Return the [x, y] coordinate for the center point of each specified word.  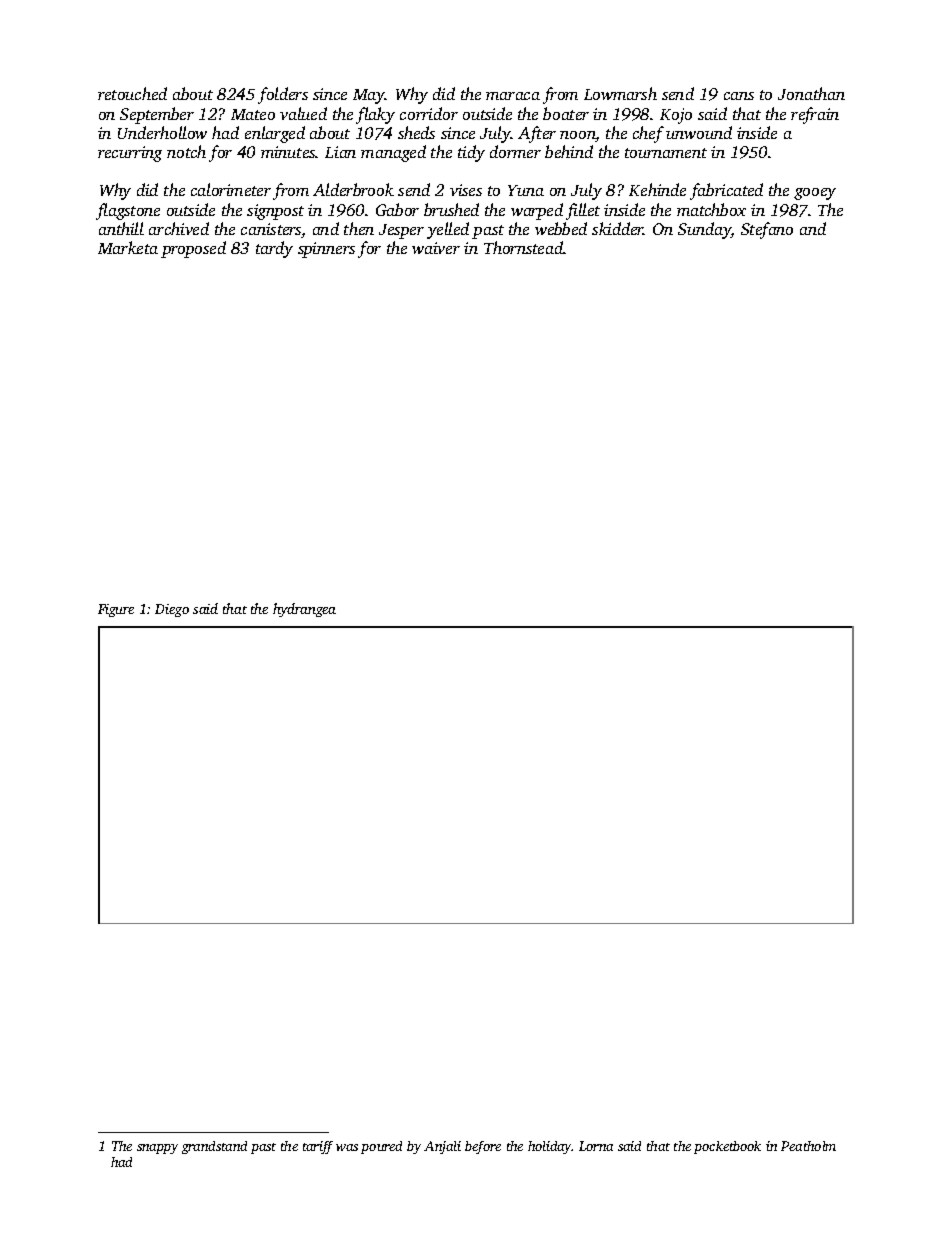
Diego [172, 610]
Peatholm [808, 1146]
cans [739, 96]
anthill [121, 228]
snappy [157, 1149]
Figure [116, 610]
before [483, 1147]
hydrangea [304, 610]
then [359, 228]
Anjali [442, 1147]
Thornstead [523, 247]
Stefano [767, 230]
